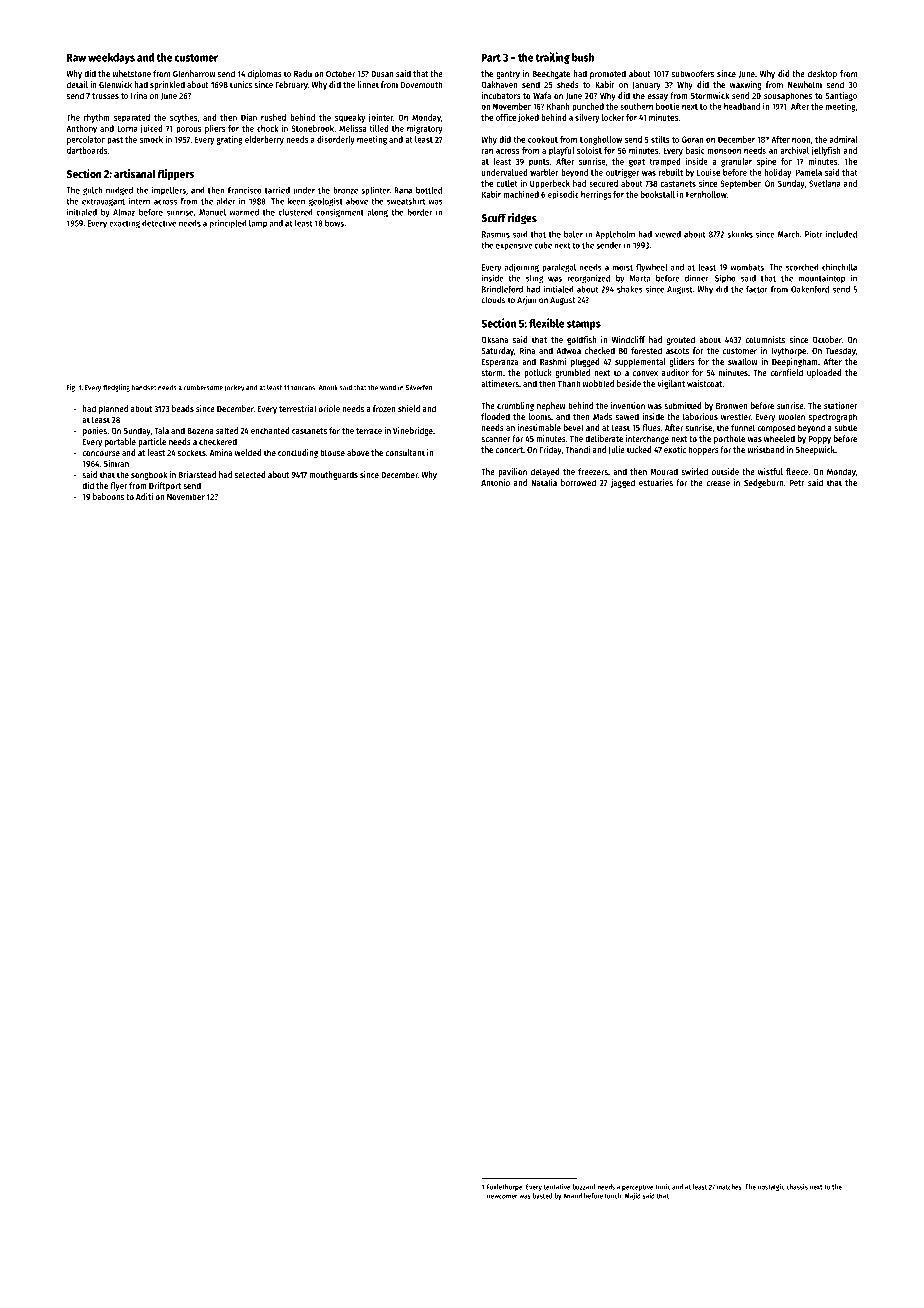 The image size is (924, 1308). What do you see at coordinates (557, 1187) in the screenshot?
I see `tentative` at bounding box center [557, 1187].
